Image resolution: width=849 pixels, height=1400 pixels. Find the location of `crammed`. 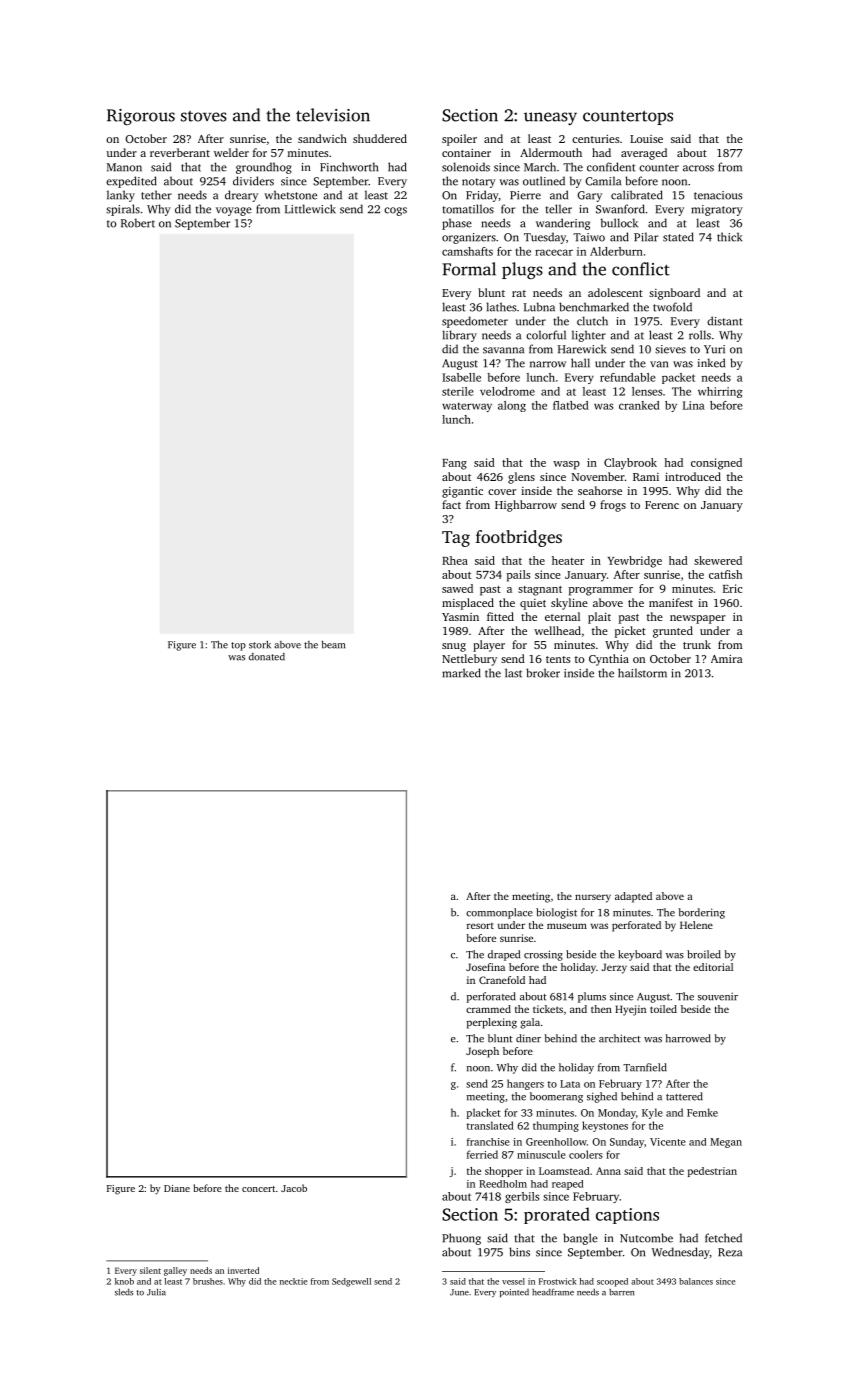

crammed is located at coordinates (488, 1009).
